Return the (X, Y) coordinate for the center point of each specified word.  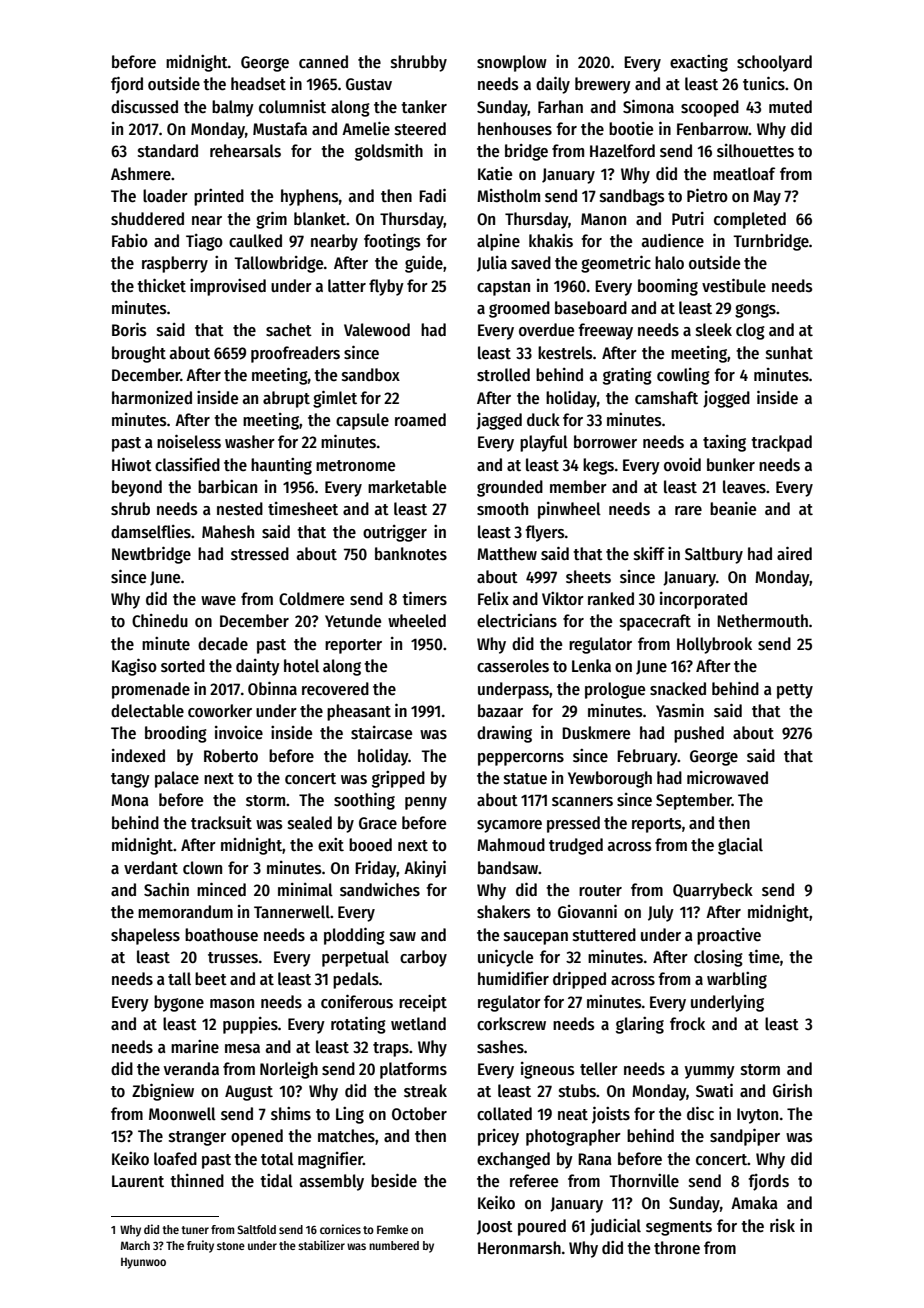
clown (202, 868)
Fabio (130, 241)
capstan (503, 288)
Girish (792, 1090)
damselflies (151, 532)
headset (258, 84)
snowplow (512, 63)
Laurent (138, 1181)
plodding (354, 936)
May (767, 198)
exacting (699, 63)
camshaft (666, 398)
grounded (510, 488)
